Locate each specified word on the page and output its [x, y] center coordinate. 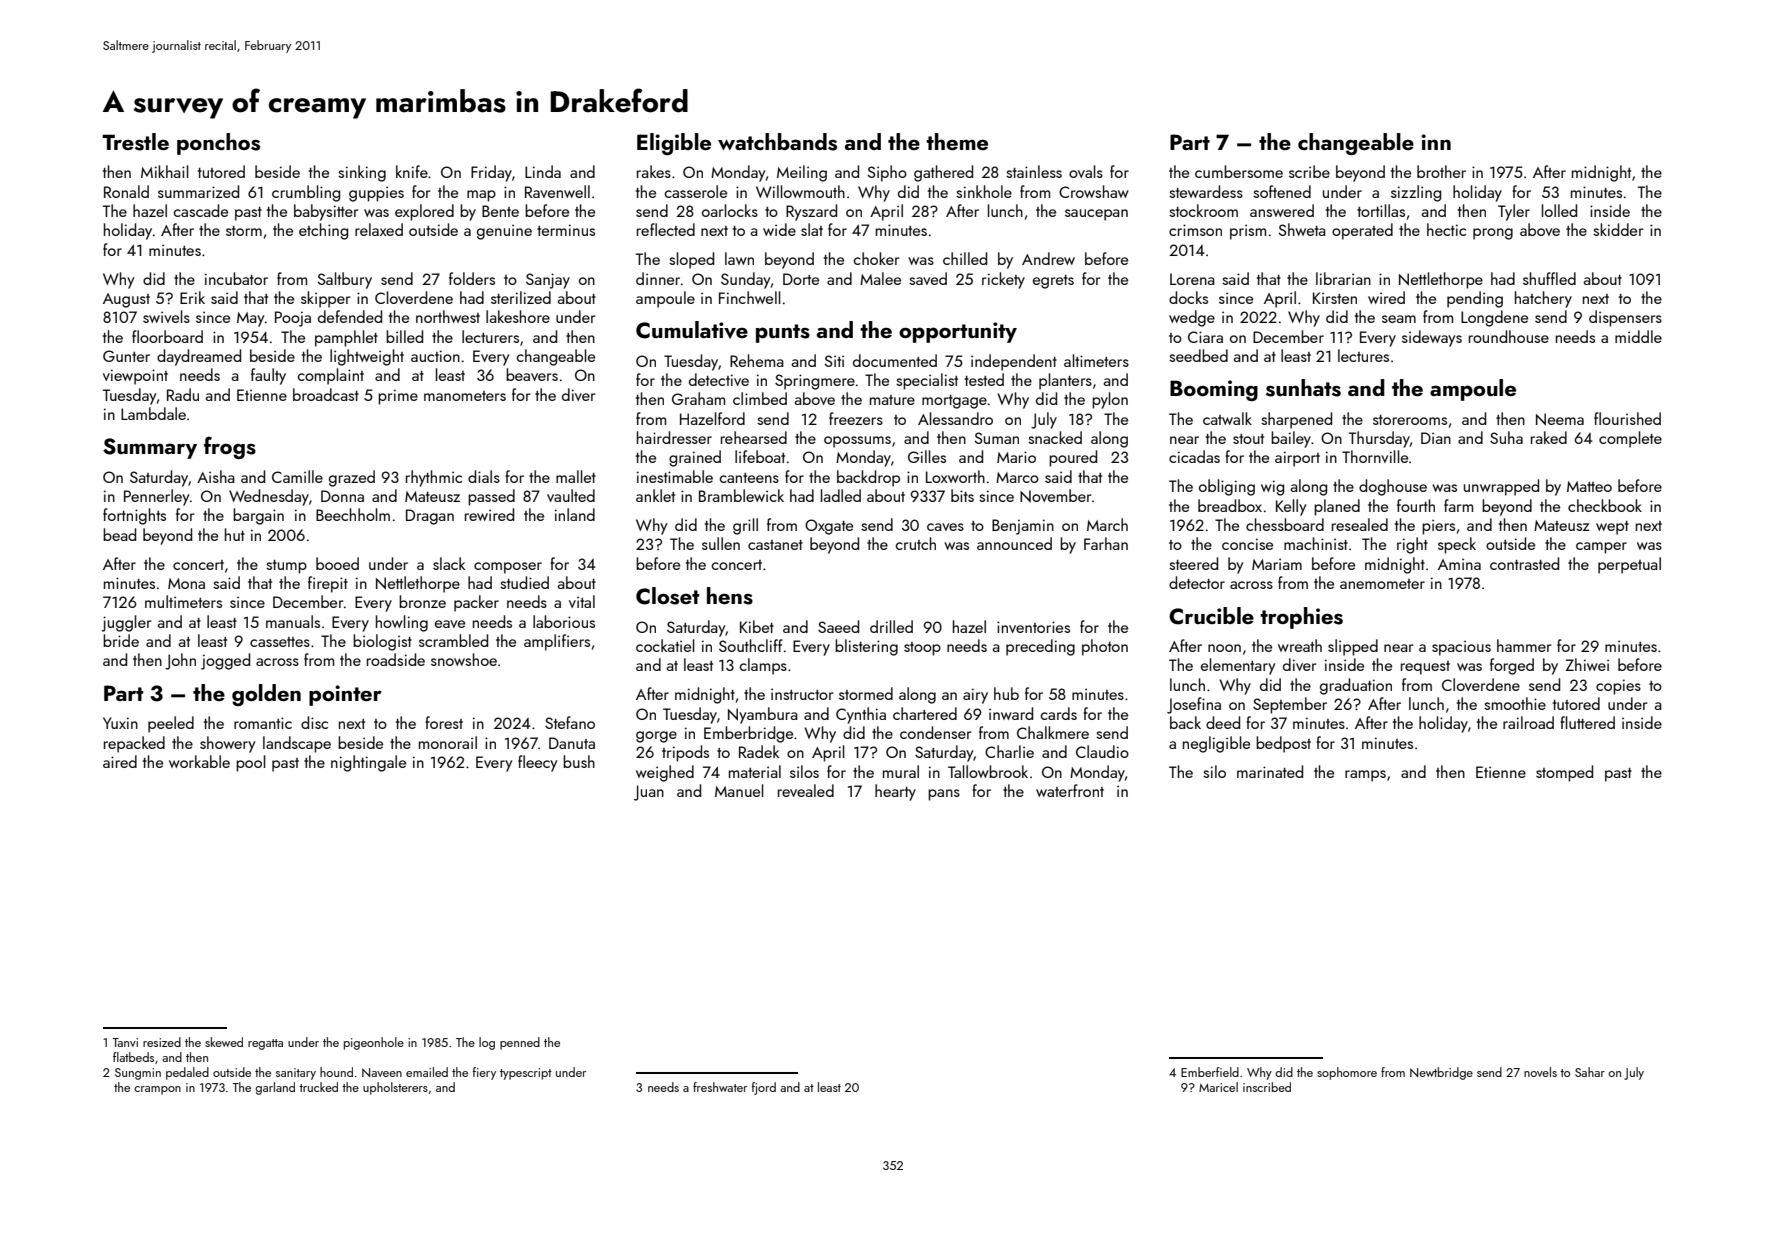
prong [1493, 234]
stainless [1034, 171]
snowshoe [464, 659]
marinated [1270, 771]
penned [520, 1043]
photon [1105, 647]
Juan [649, 793]
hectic [1446, 229]
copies [1618, 687]
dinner [658, 278]
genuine [504, 232]
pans [944, 795]
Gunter [126, 356]
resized [162, 1042]
